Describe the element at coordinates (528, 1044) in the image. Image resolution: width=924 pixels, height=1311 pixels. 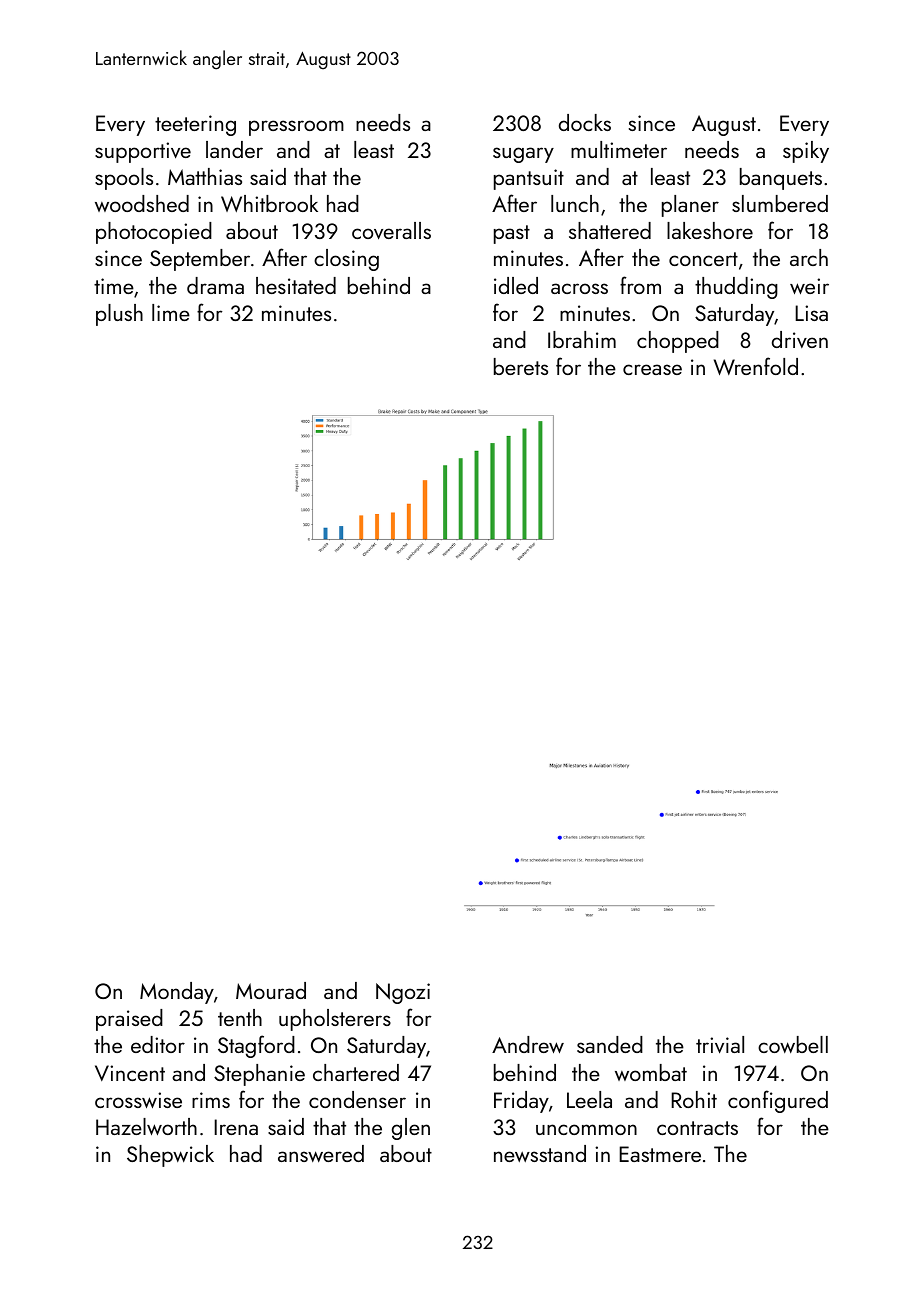
I see `Andrew` at that location.
